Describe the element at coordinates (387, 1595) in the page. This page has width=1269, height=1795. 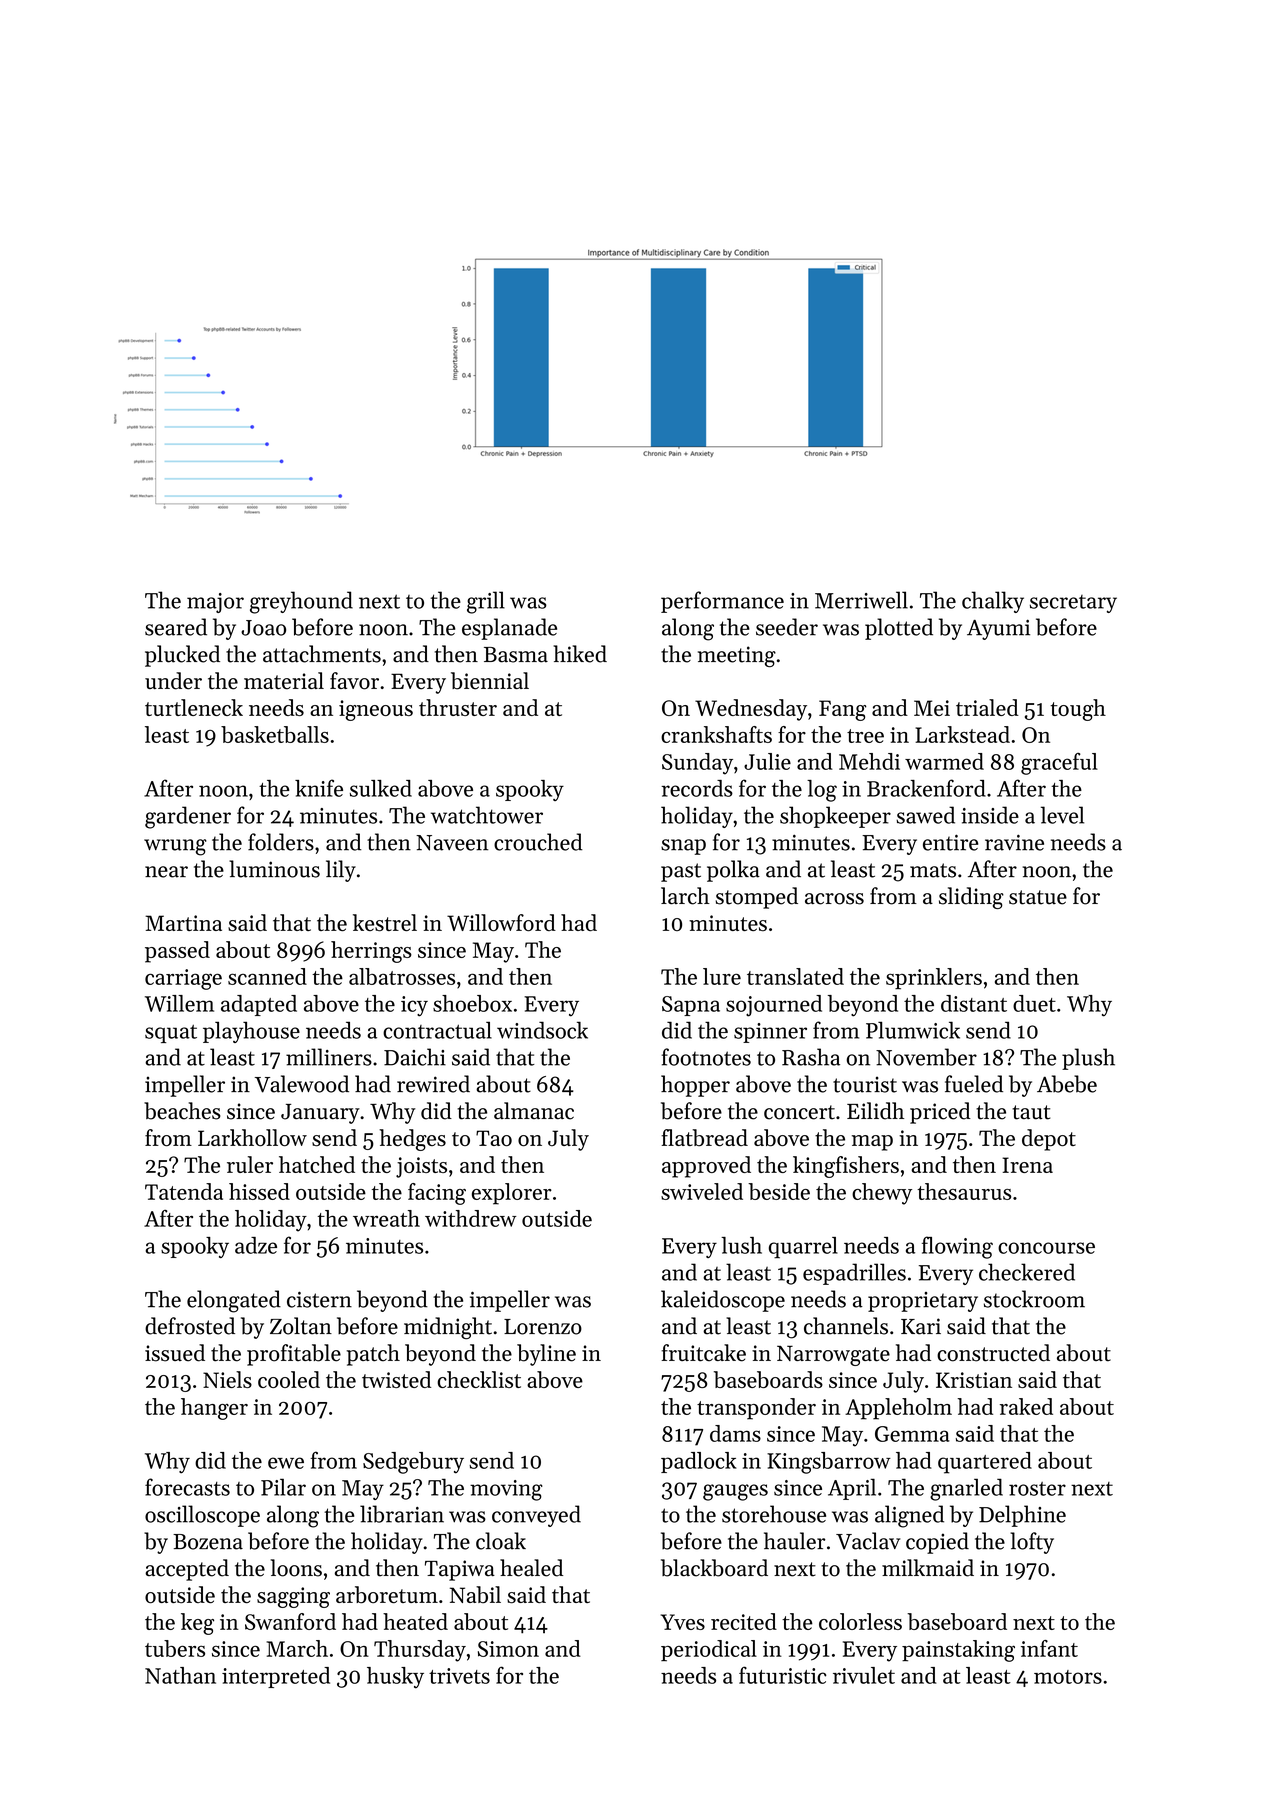
I see `arboretum` at that location.
